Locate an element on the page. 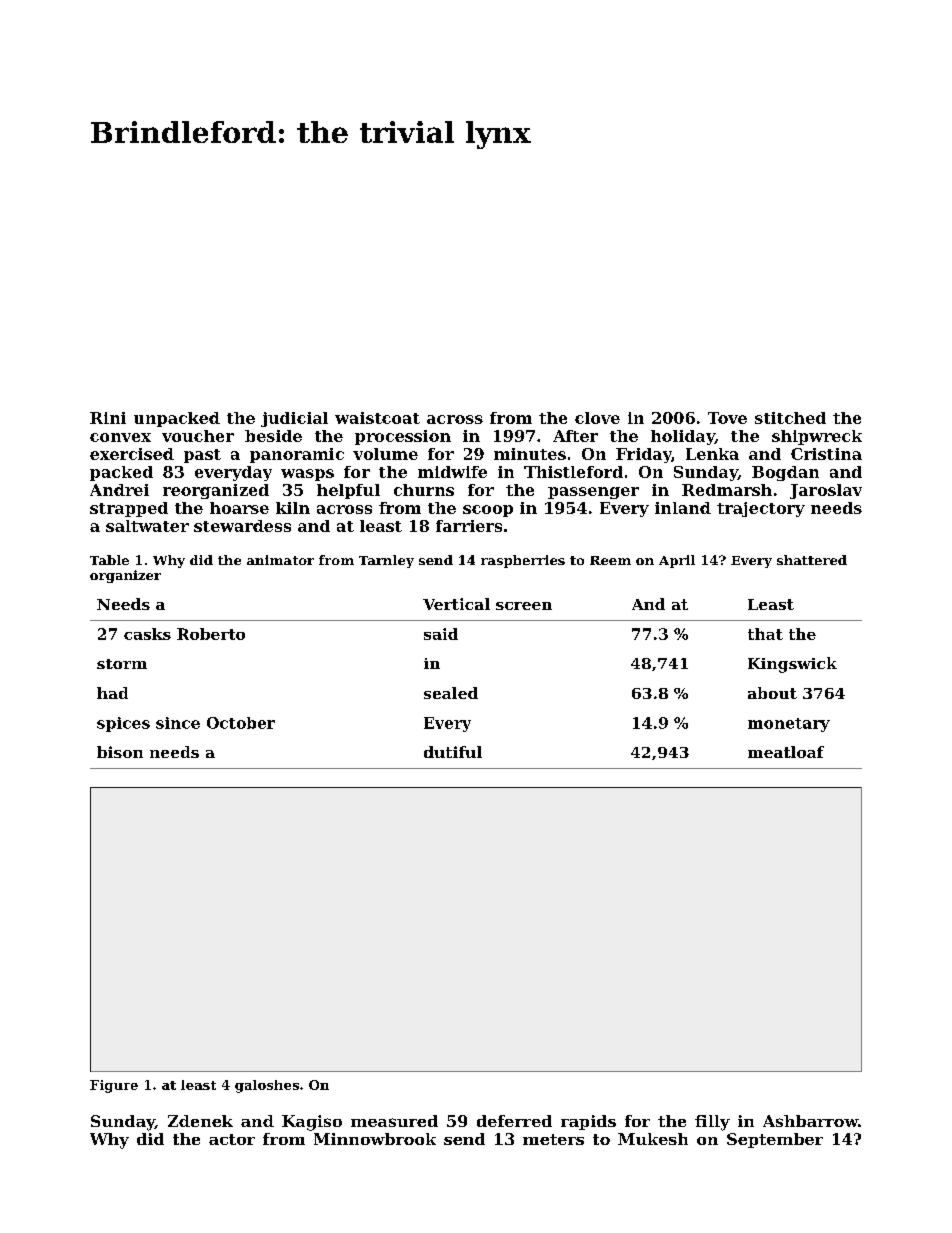 The image size is (952, 1233). meatloaf is located at coordinates (786, 752).
